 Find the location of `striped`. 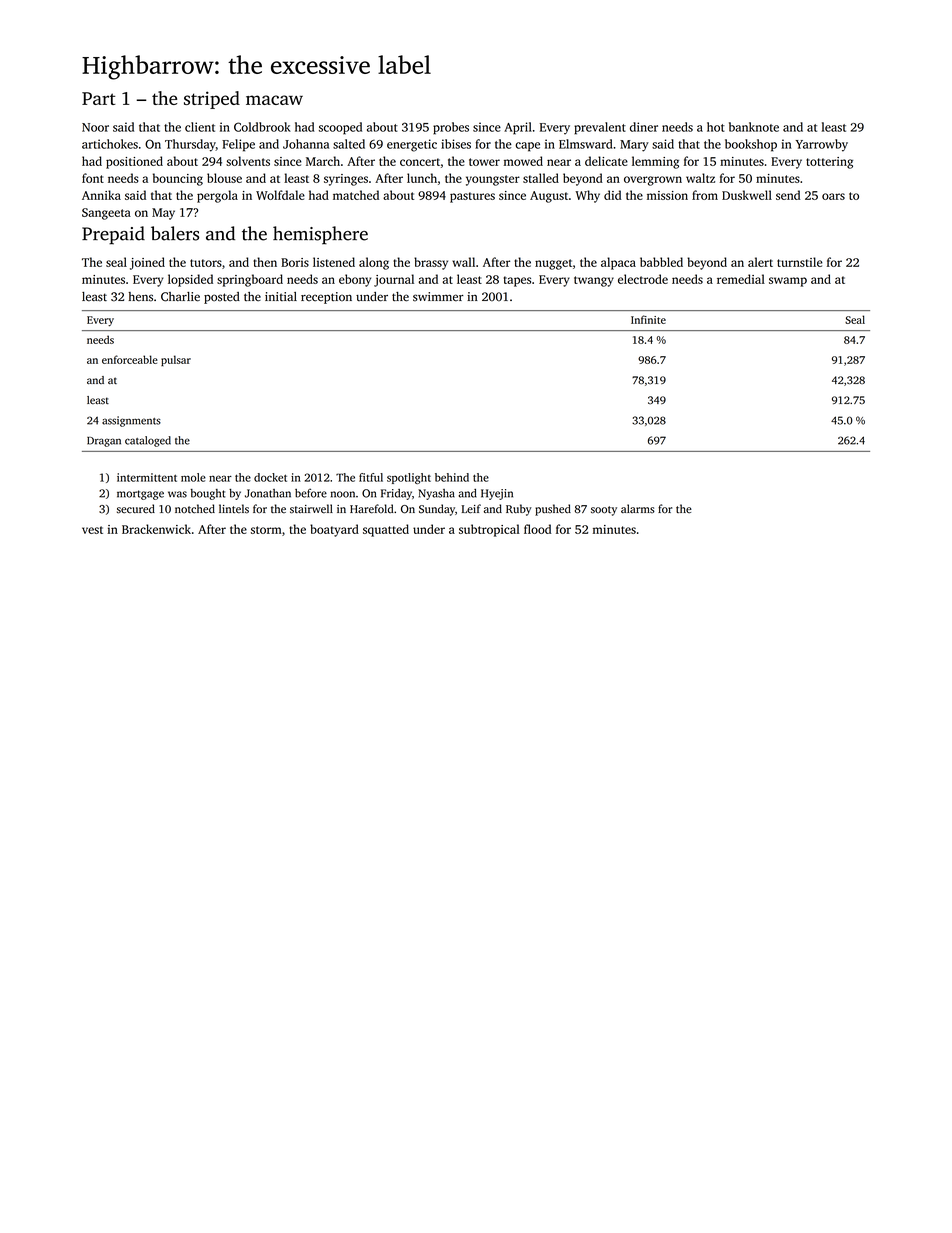

striped is located at coordinates (212, 100).
